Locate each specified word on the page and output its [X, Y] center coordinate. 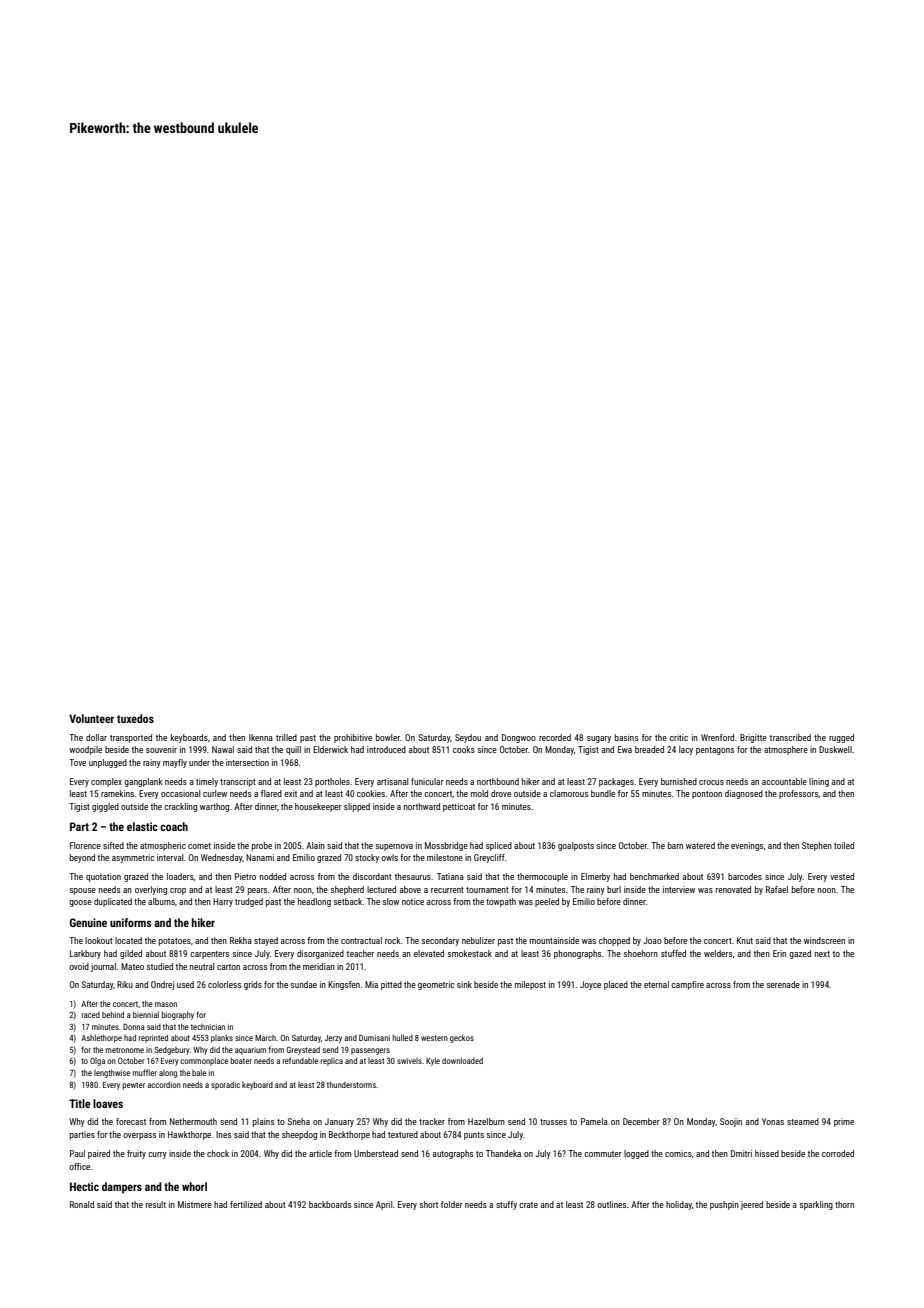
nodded [273, 876]
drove [501, 793]
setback [348, 901]
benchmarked [654, 876]
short [429, 1204]
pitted [391, 985]
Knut [745, 940]
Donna [134, 1027]
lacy [686, 750]
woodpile [85, 750]
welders [718, 953]
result [156, 1204]
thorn [844, 1204]
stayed [266, 941]
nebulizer [478, 940]
